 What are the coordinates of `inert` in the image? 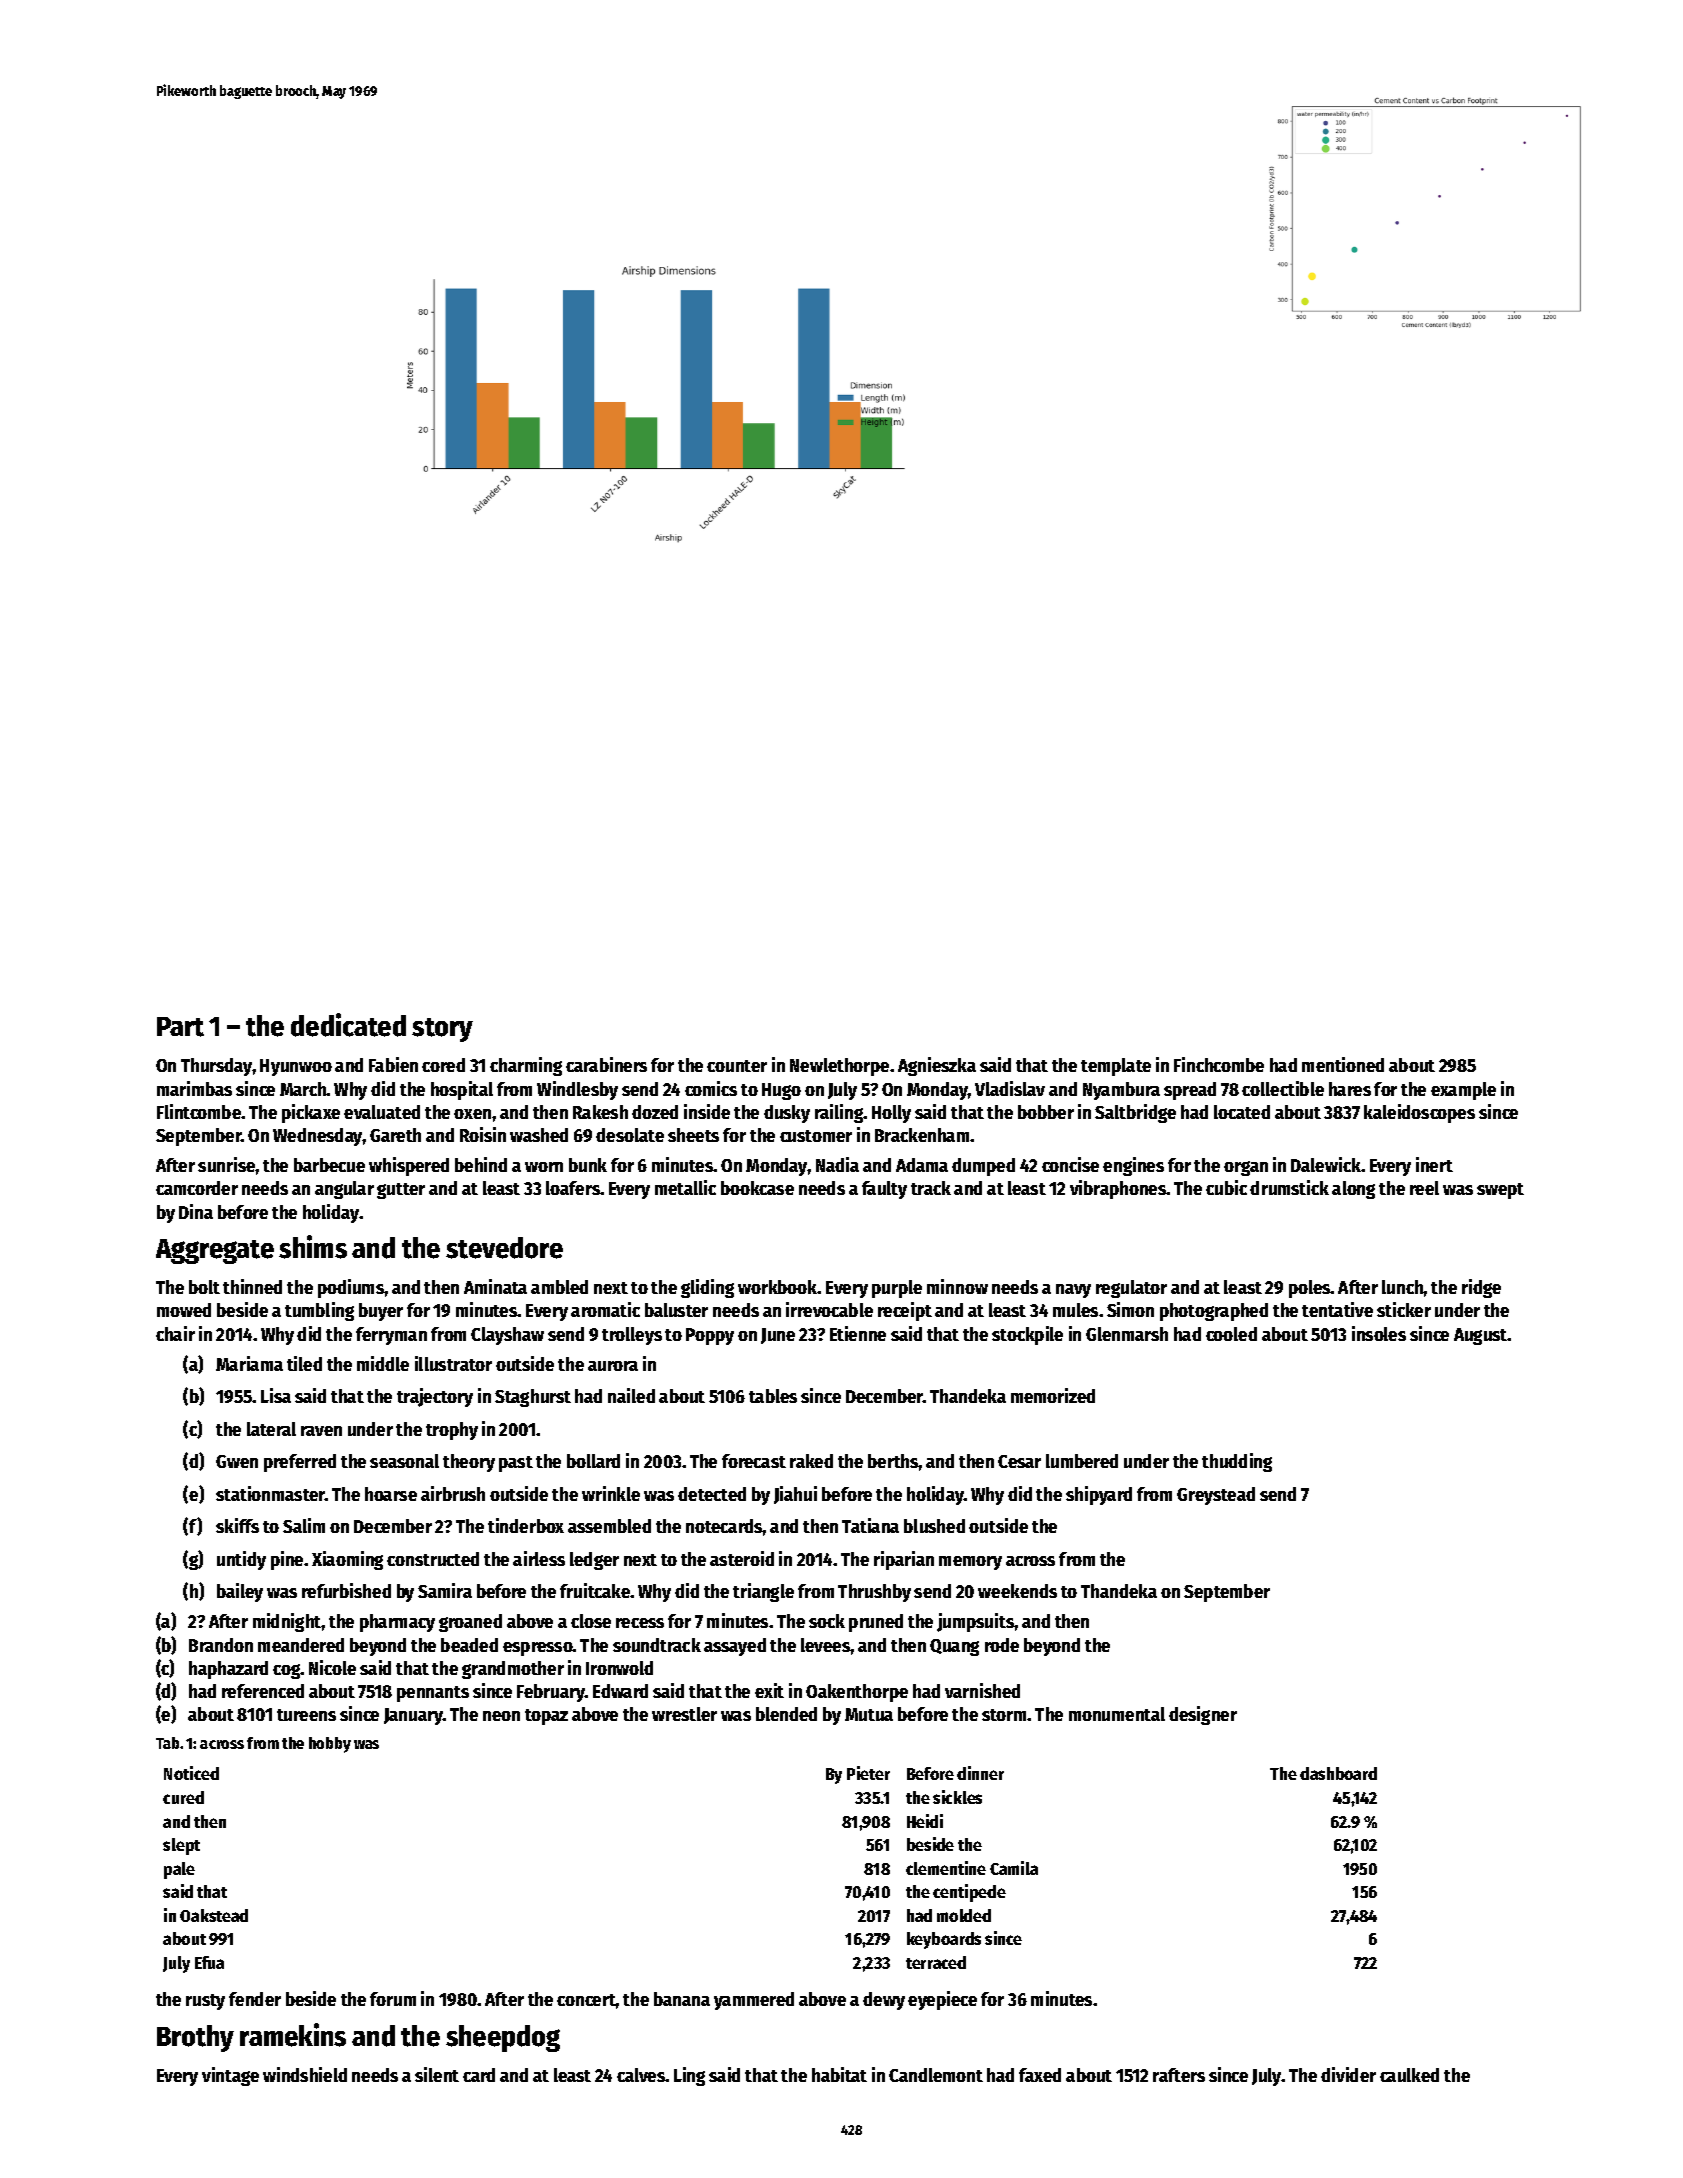 It's located at (1434, 1164).
